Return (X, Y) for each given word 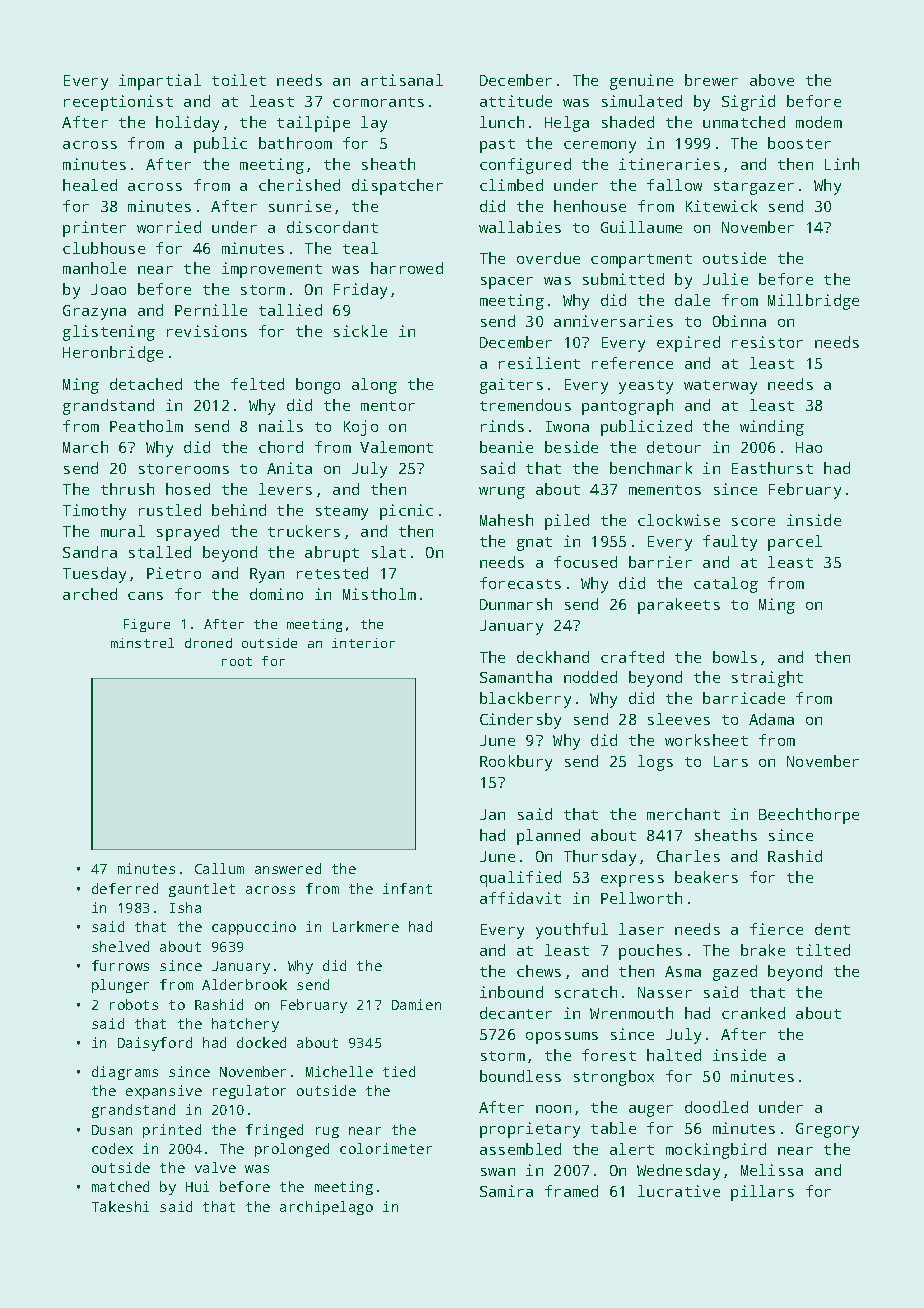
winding (772, 428)
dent (832, 929)
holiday (187, 124)
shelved (120, 946)
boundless (520, 1076)
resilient (539, 363)
